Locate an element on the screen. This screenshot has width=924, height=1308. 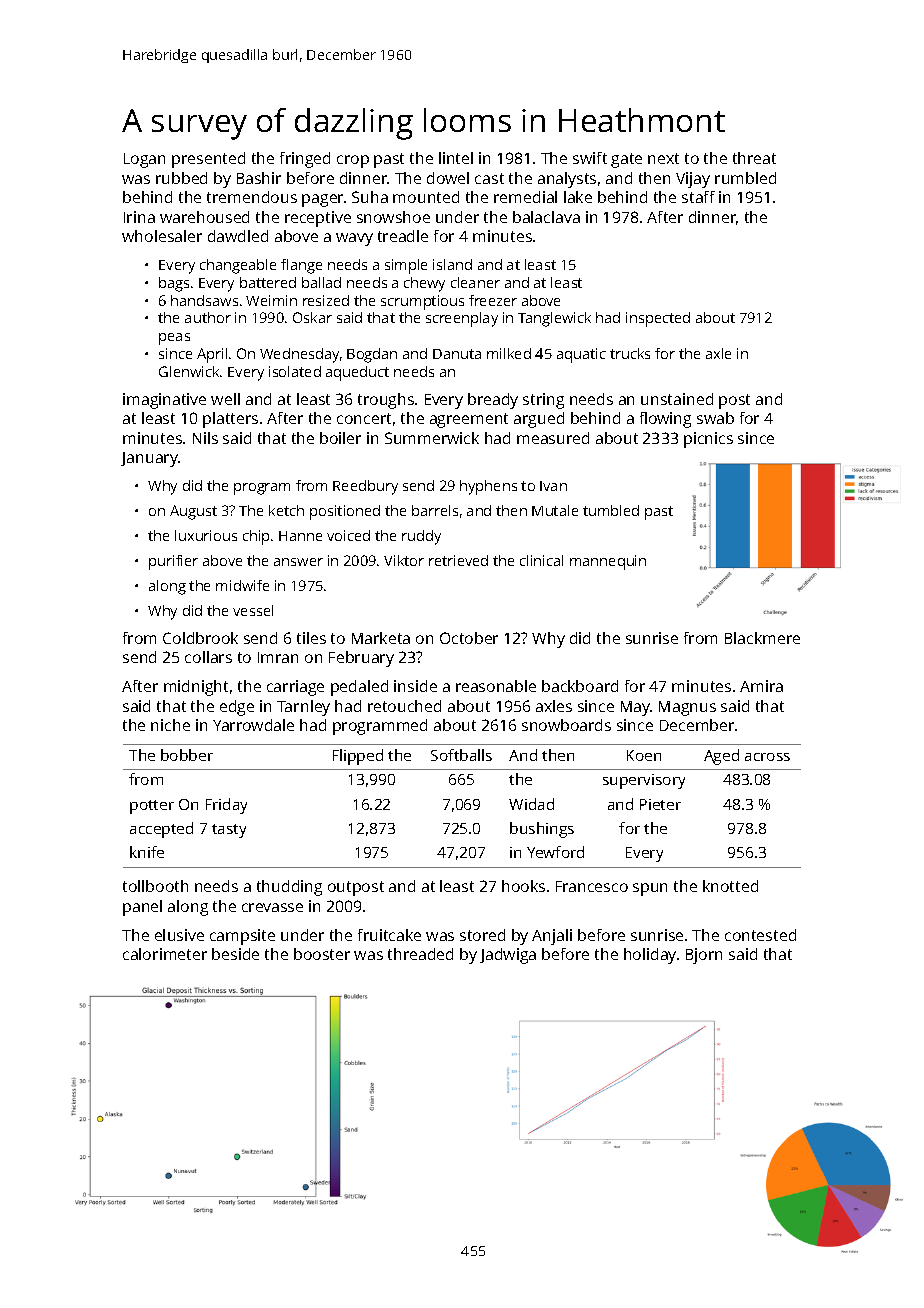
threaded is located at coordinates (420, 954).
